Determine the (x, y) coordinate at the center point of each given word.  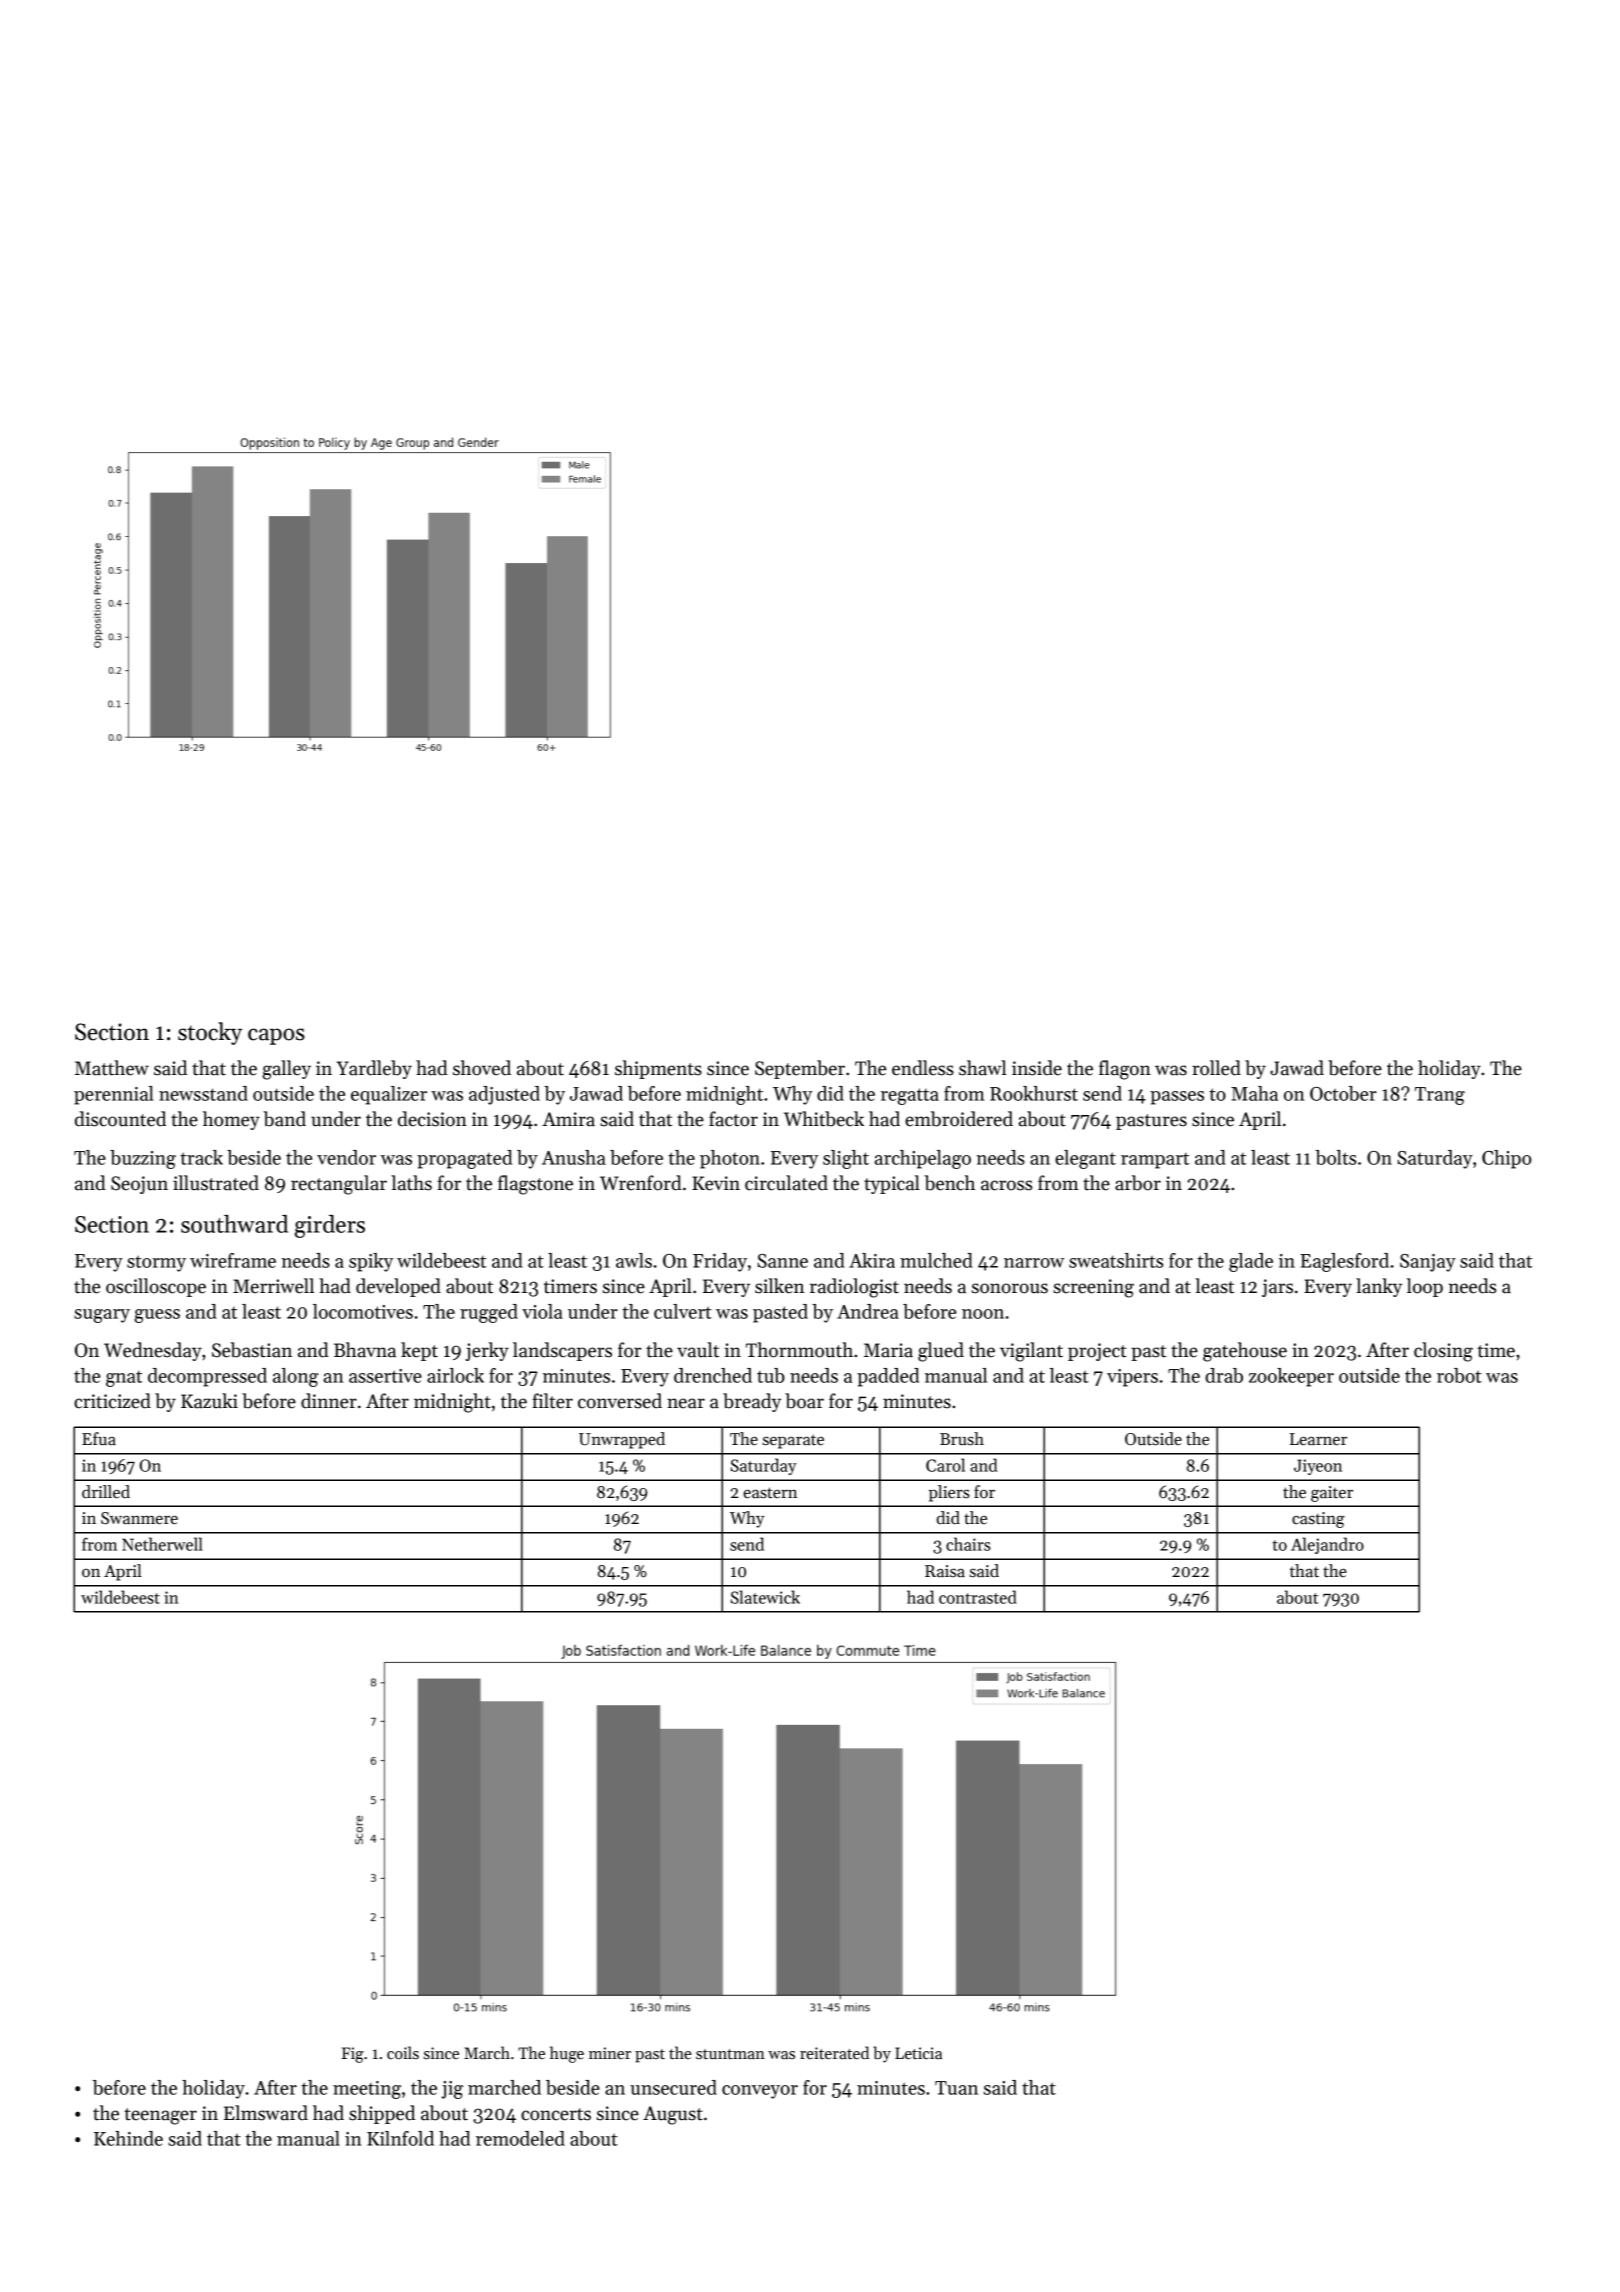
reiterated (834, 2053)
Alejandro (1327, 1545)
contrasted (978, 1597)
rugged (489, 1313)
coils (403, 2052)
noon (983, 1314)
